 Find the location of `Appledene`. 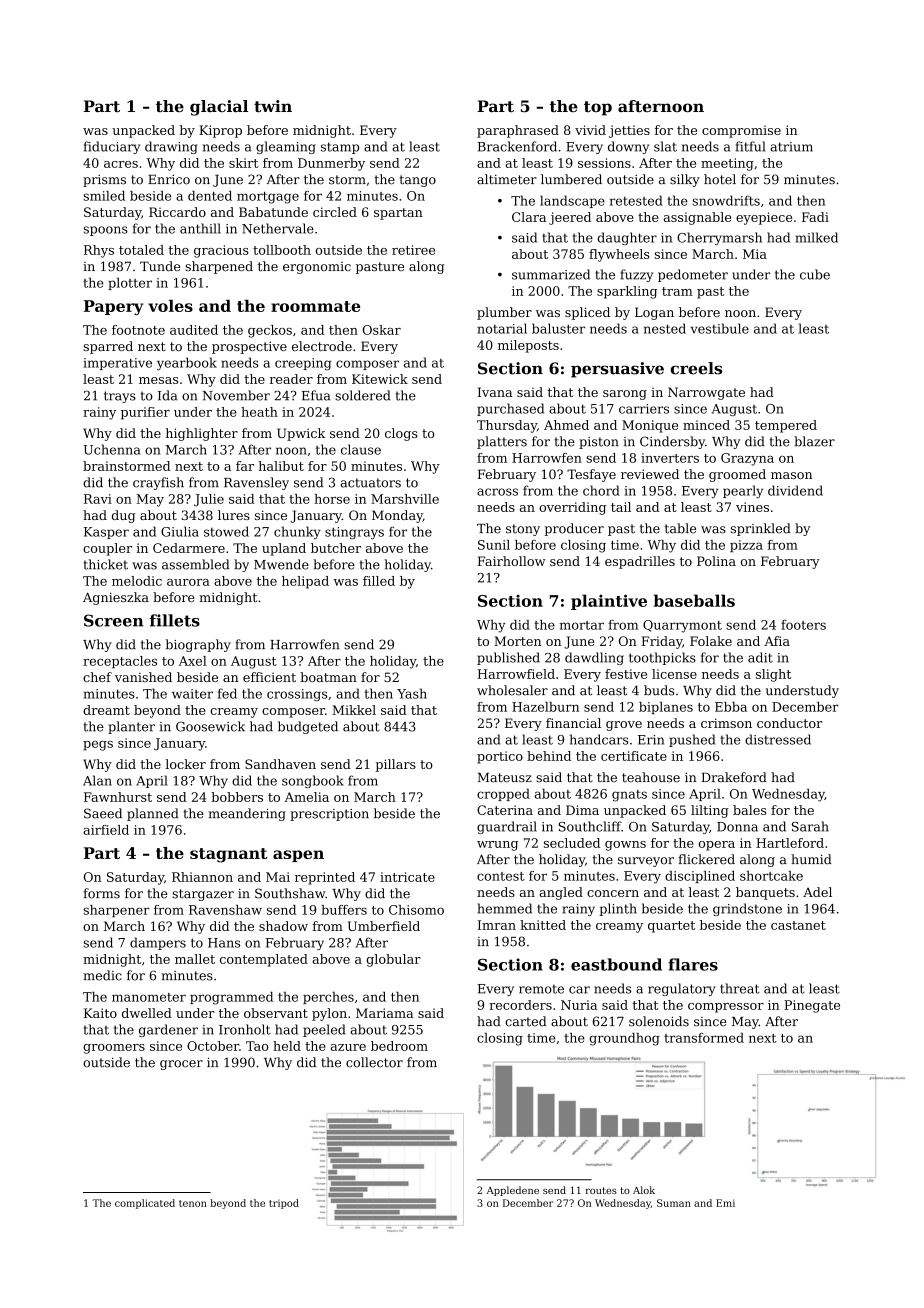

Appledene is located at coordinates (513, 1191).
